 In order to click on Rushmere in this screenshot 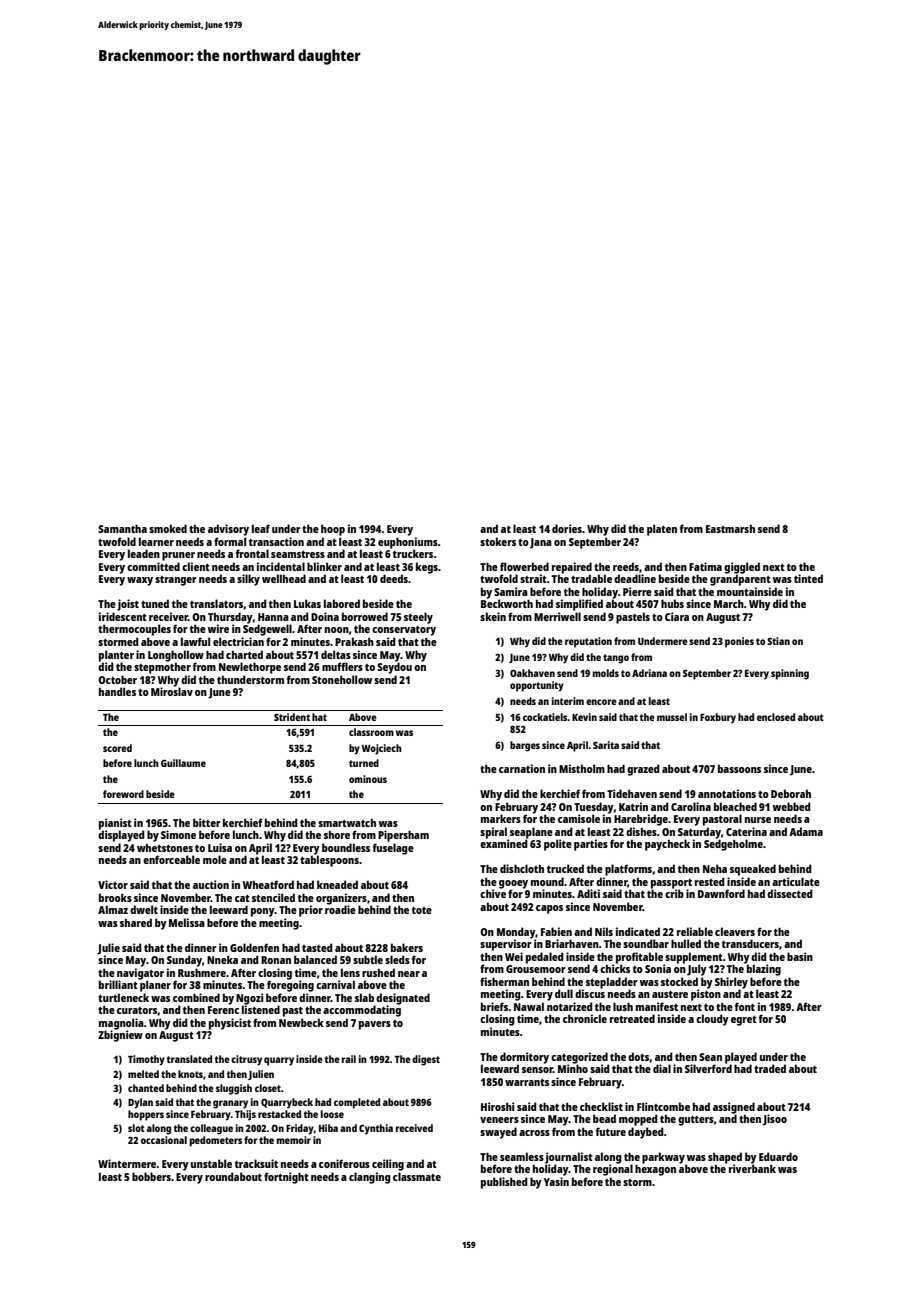, I will do `click(202, 972)`.
